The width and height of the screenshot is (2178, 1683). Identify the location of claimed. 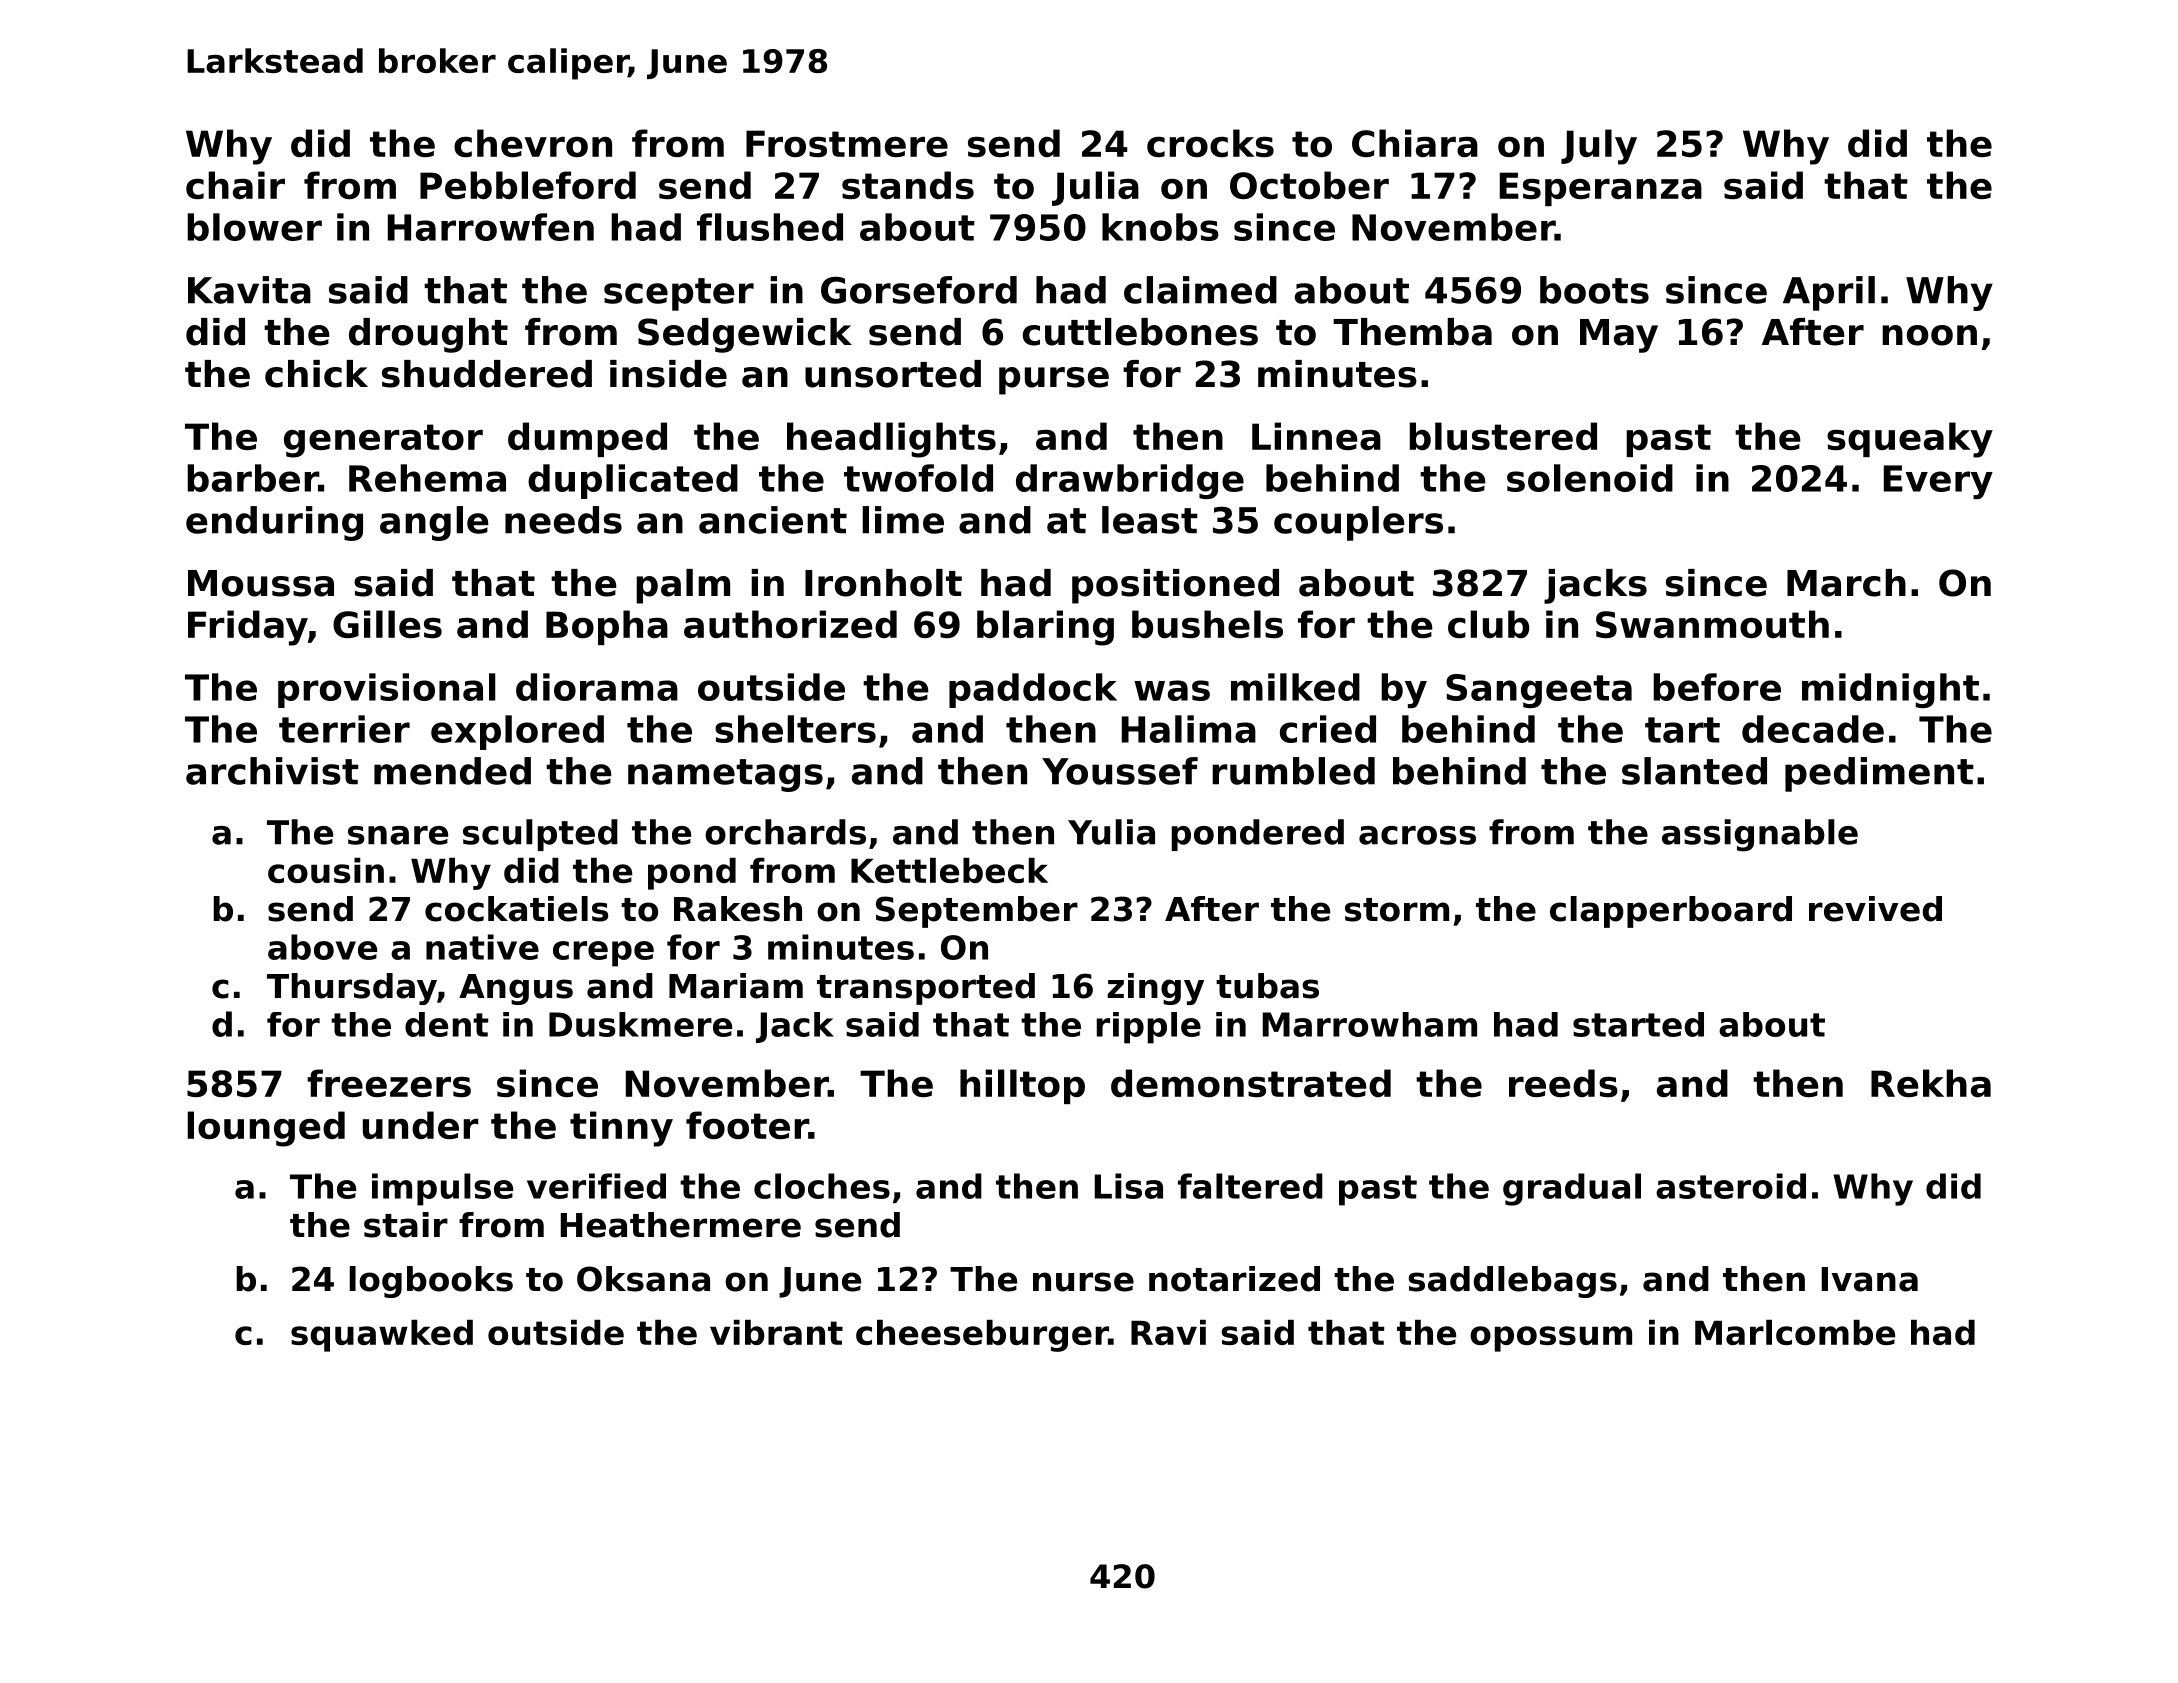
(1200, 290).
